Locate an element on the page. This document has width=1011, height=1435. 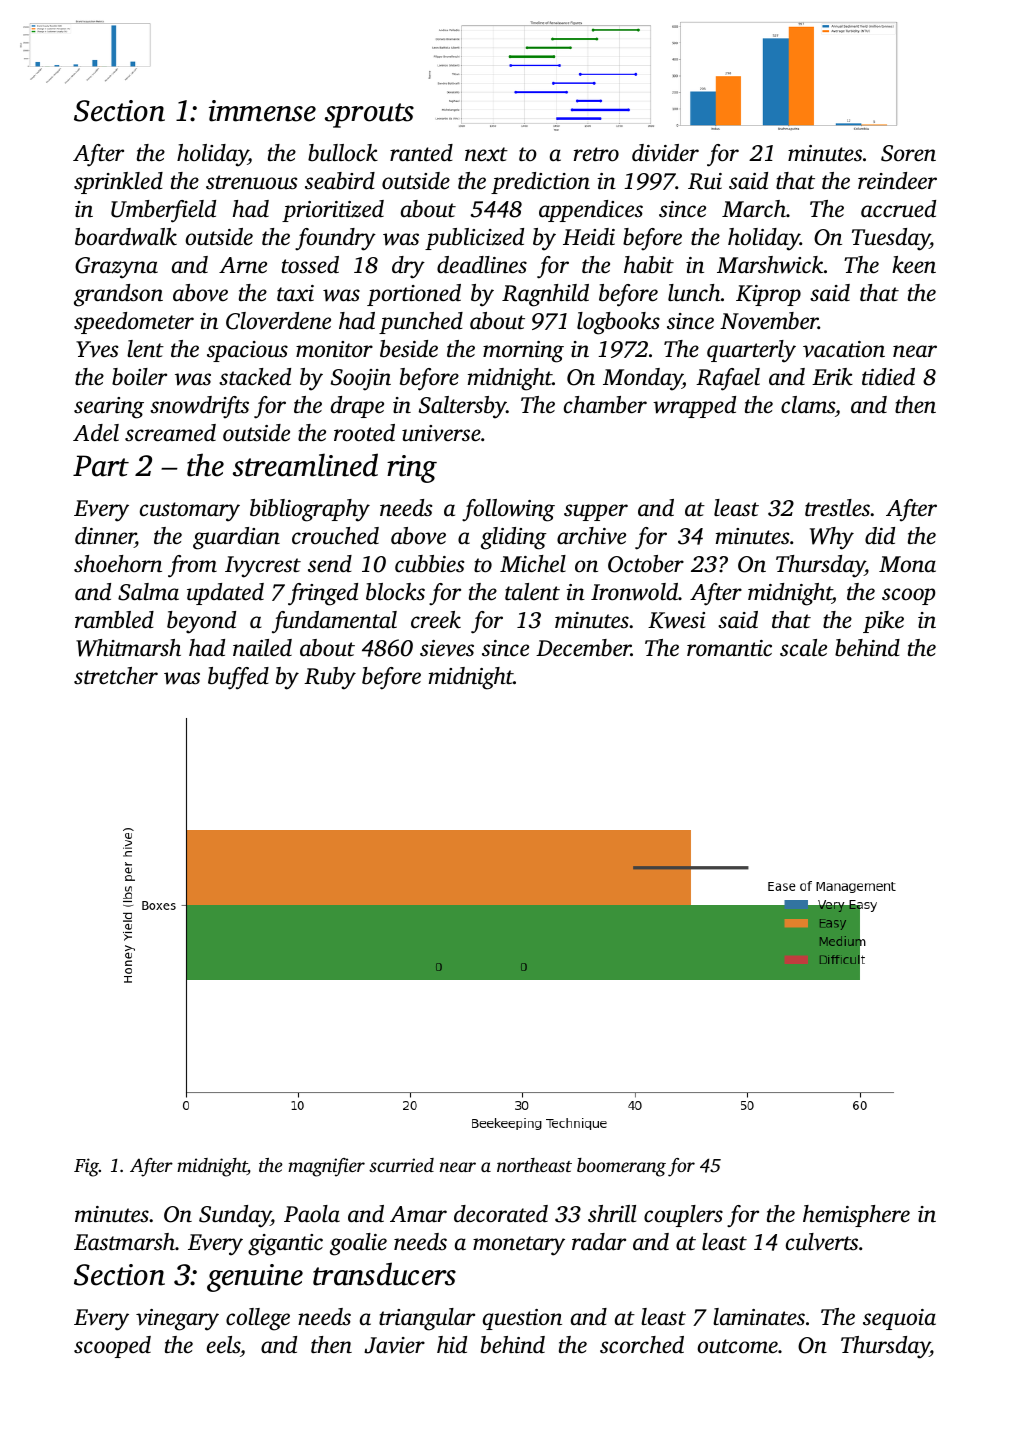
retro is located at coordinates (596, 154).
